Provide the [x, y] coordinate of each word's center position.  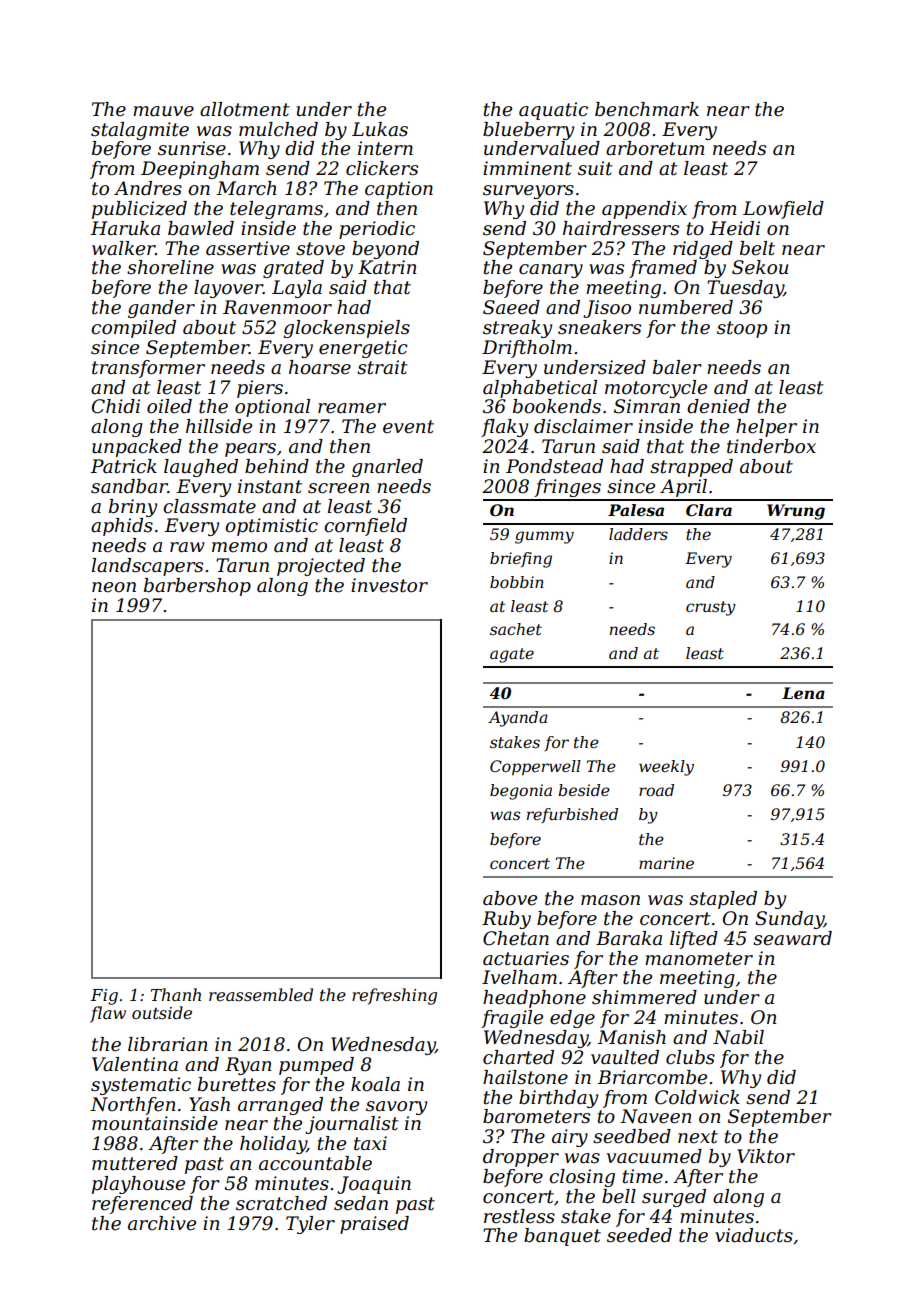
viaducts [754, 1235]
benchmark [647, 109]
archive [162, 1223]
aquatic [553, 111]
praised [374, 1225]
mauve [163, 111]
